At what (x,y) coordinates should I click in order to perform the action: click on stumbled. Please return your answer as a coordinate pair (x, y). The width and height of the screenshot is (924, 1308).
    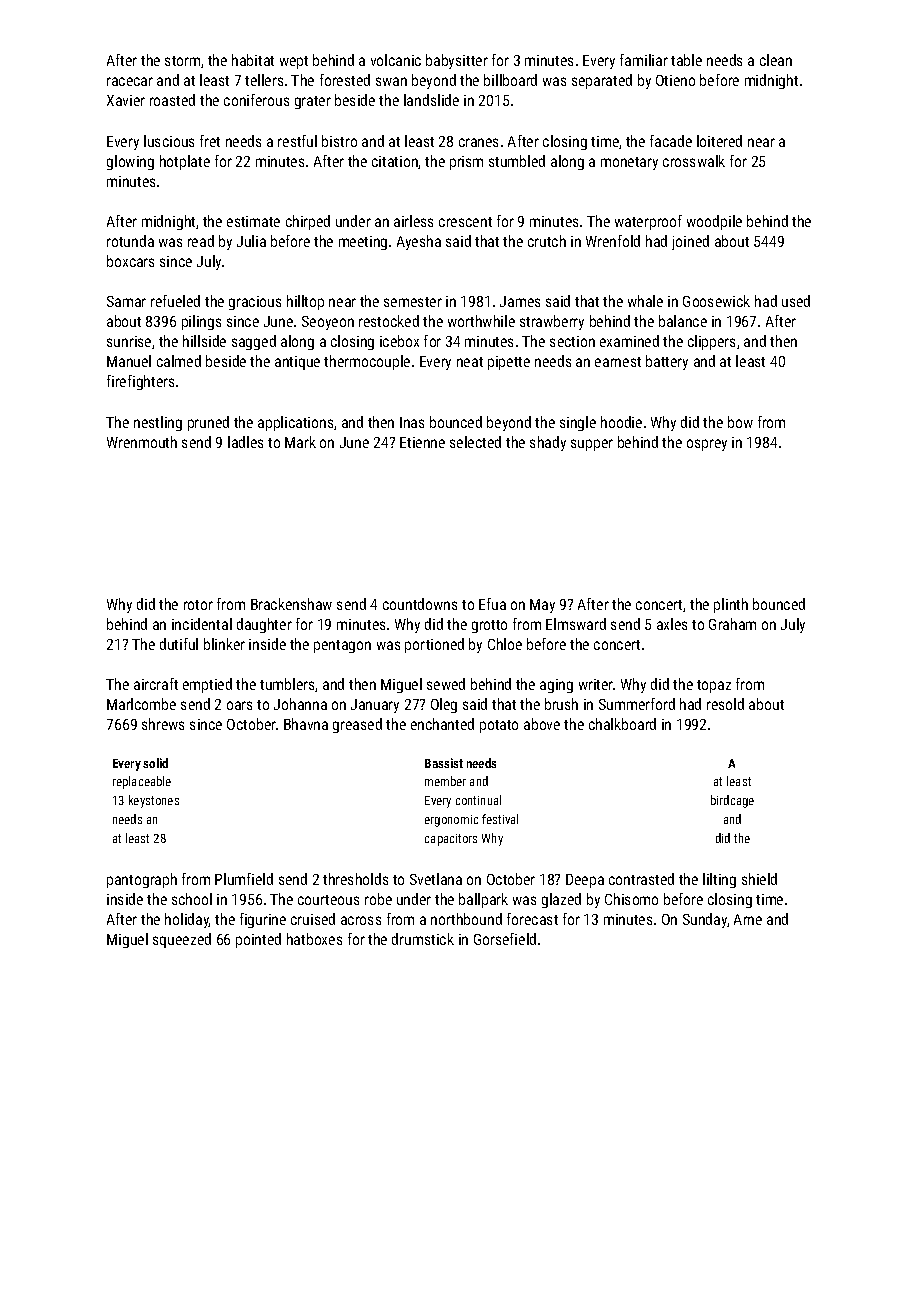
    Looking at the image, I should click on (517, 161).
